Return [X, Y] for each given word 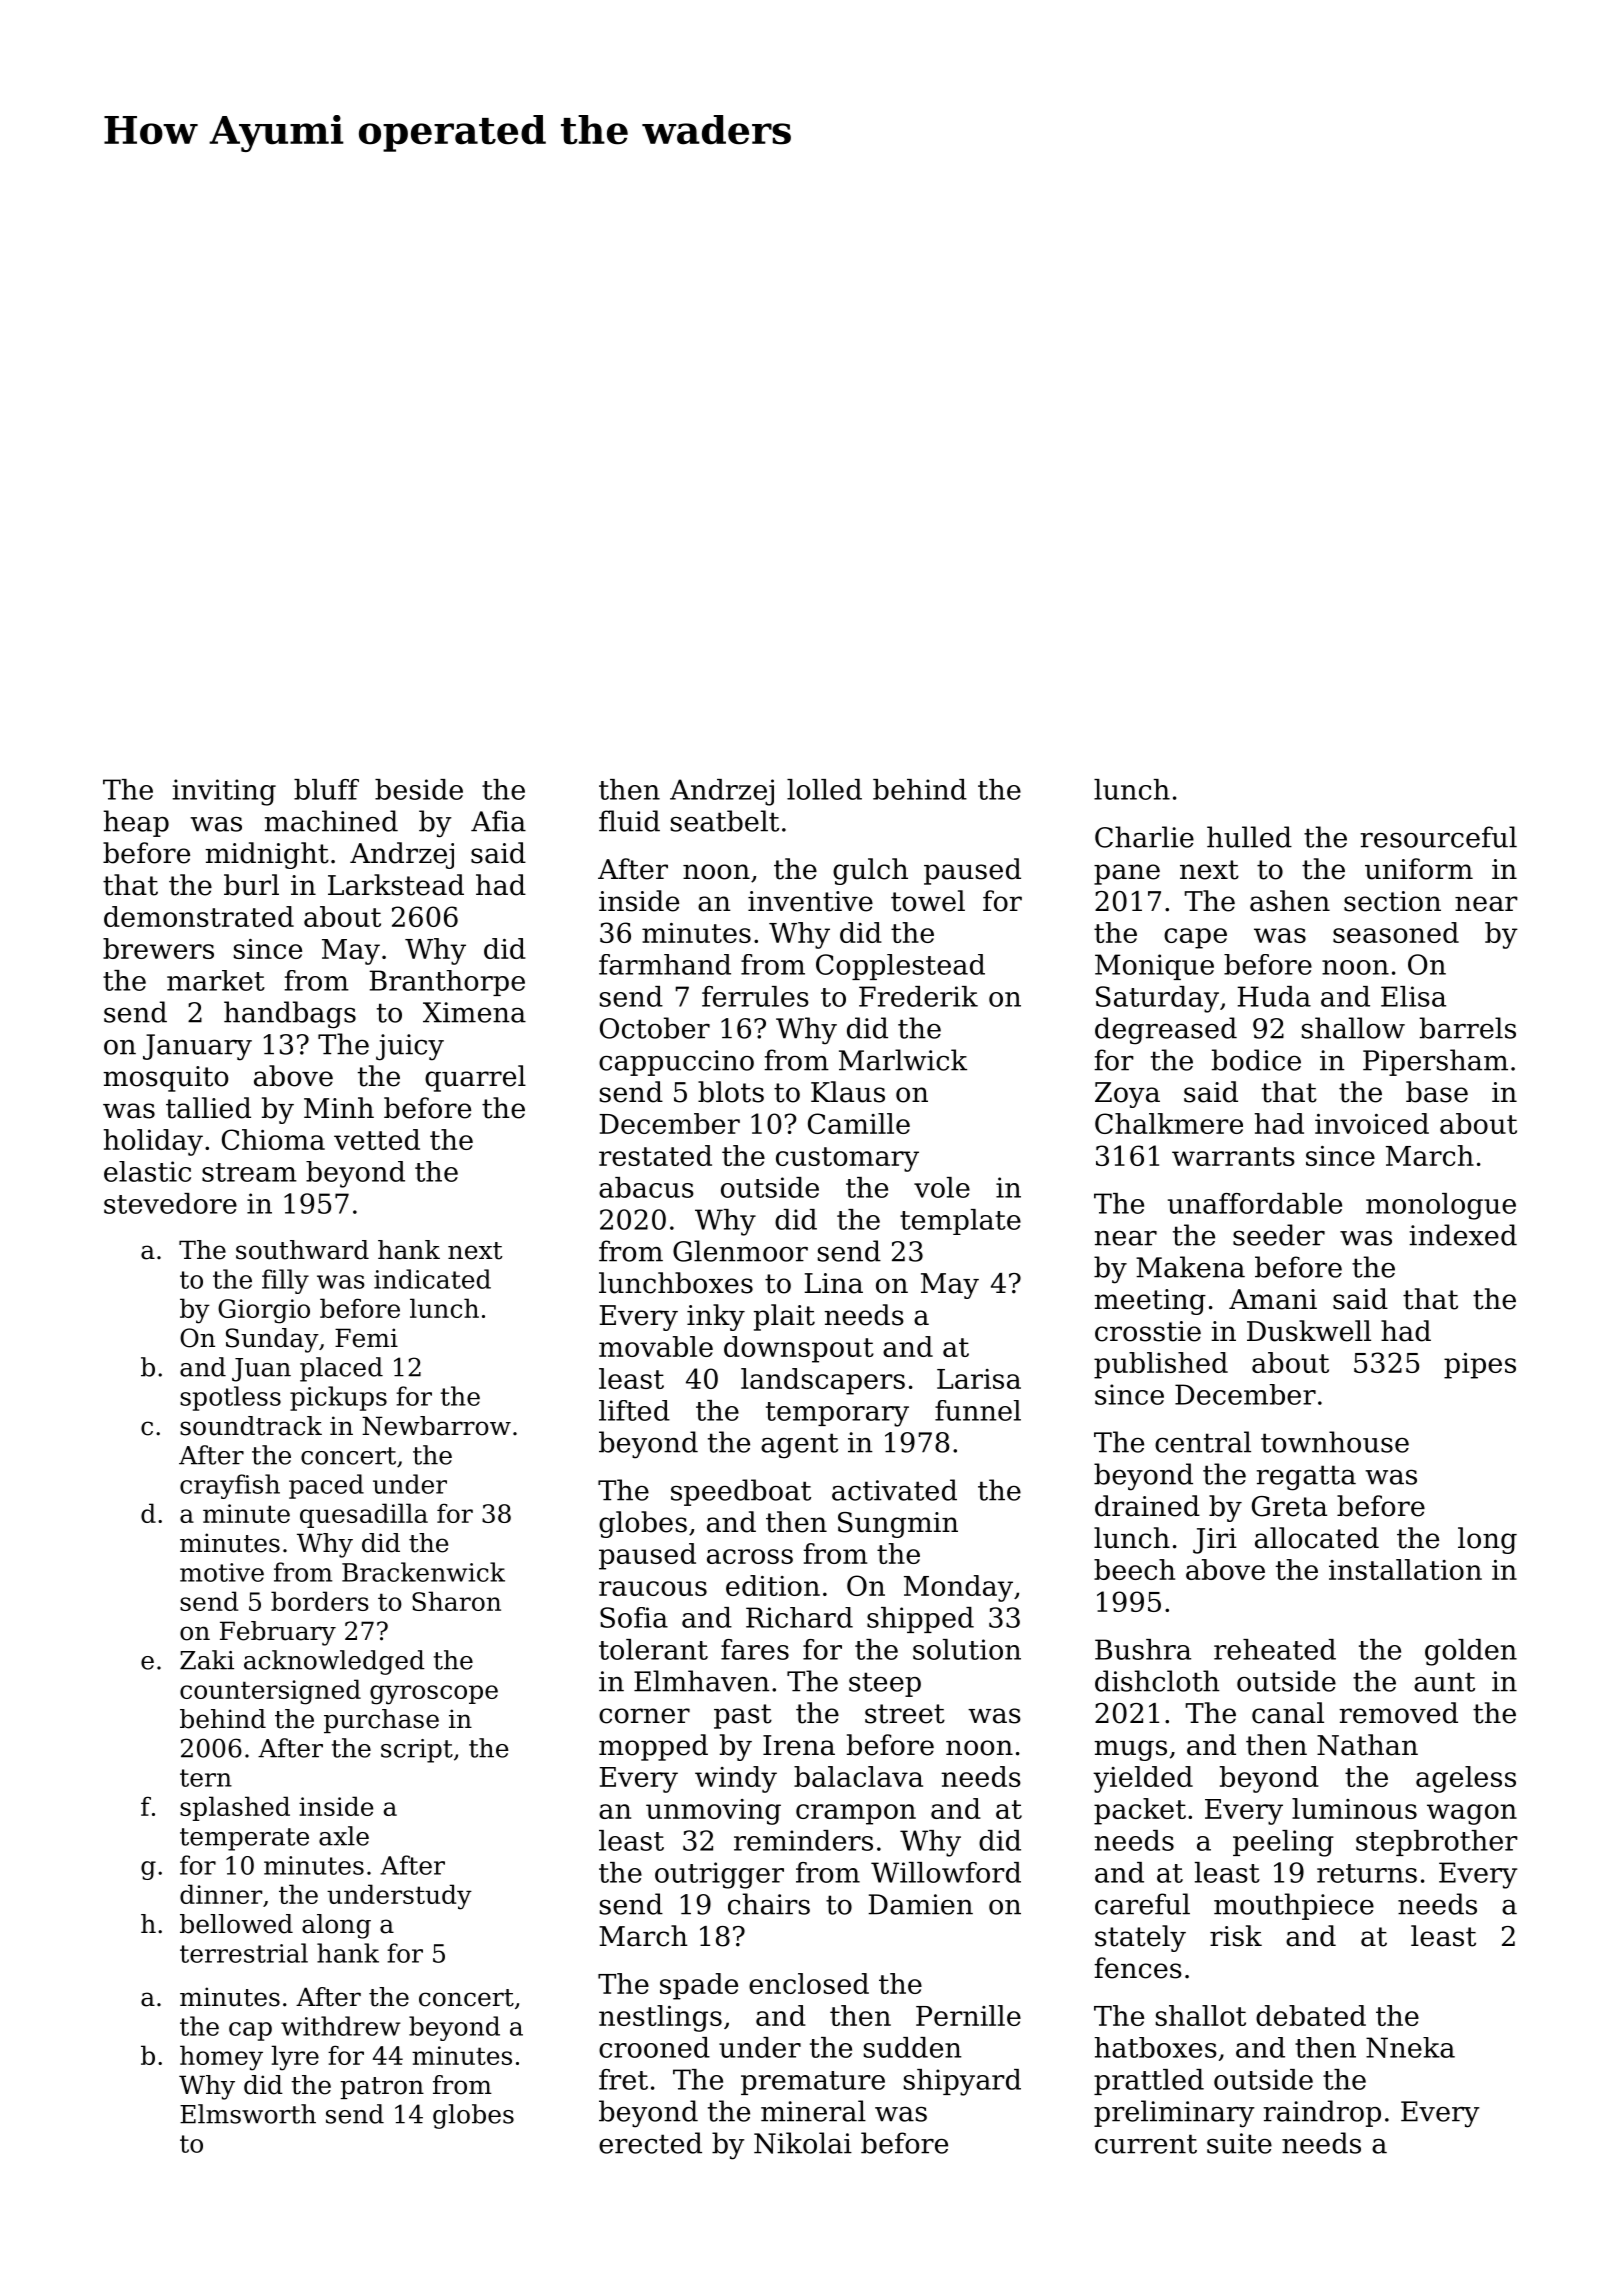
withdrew [341, 2026]
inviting [224, 792]
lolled [824, 789]
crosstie [1148, 1331]
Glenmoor [740, 1251]
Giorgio [264, 1311]
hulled [1249, 837]
